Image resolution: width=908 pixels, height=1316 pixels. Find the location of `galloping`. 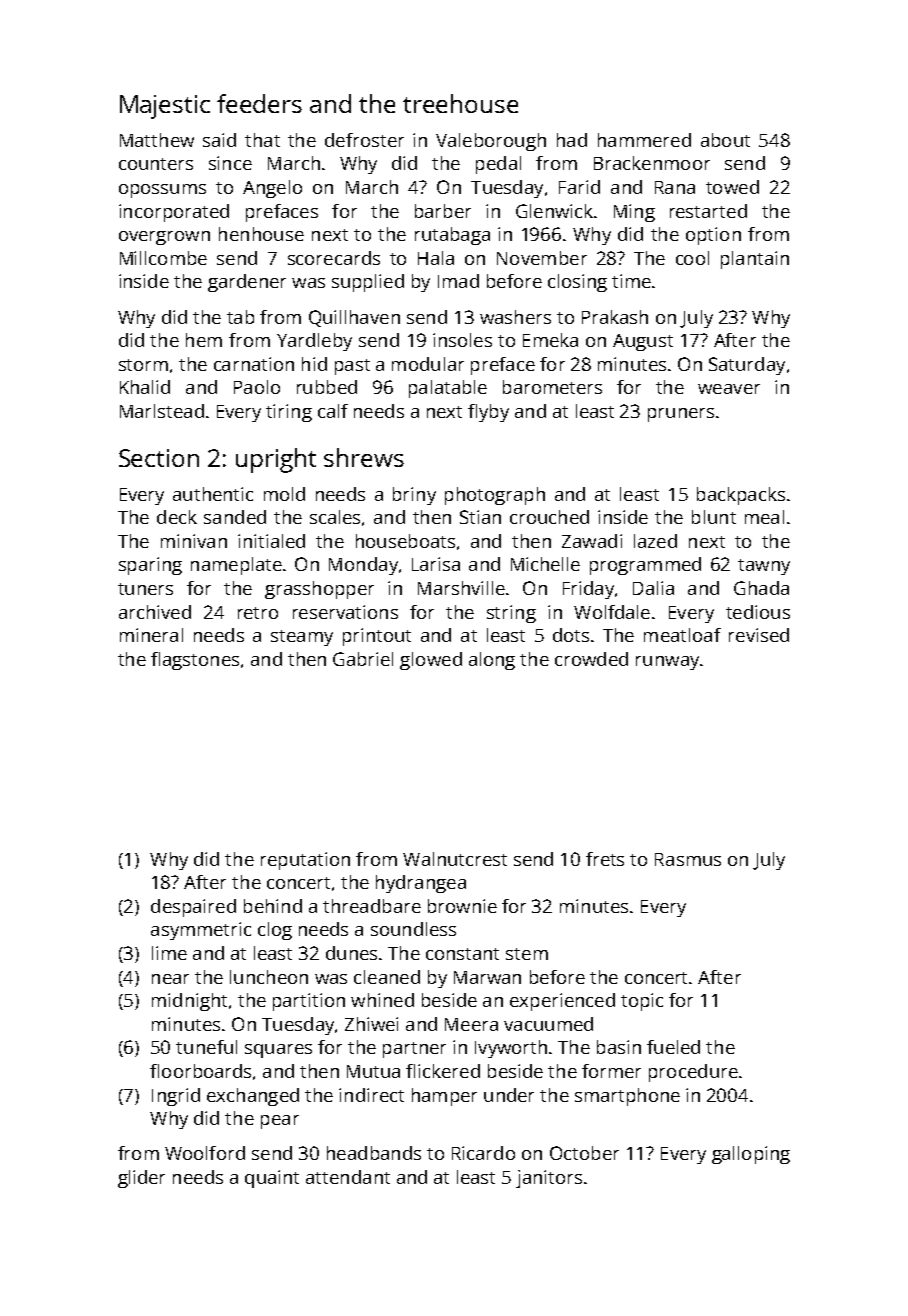

galloping is located at coordinates (751, 1155).
